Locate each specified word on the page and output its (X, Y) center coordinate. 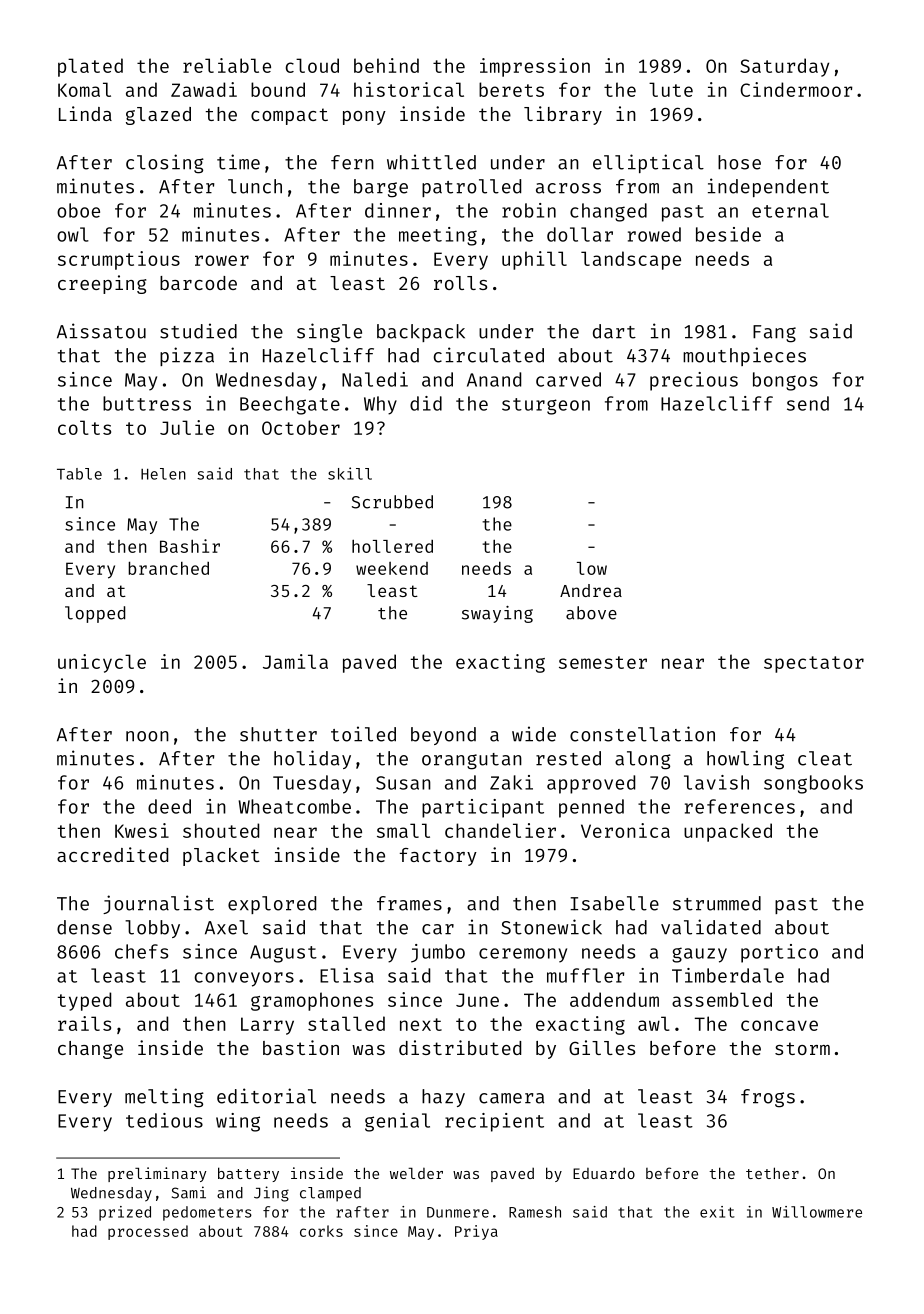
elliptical (648, 163)
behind (386, 65)
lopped (95, 614)
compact (289, 116)
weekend (392, 568)
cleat (825, 758)
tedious (164, 1120)
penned (591, 808)
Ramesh (535, 1212)
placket (221, 857)
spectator (814, 664)
